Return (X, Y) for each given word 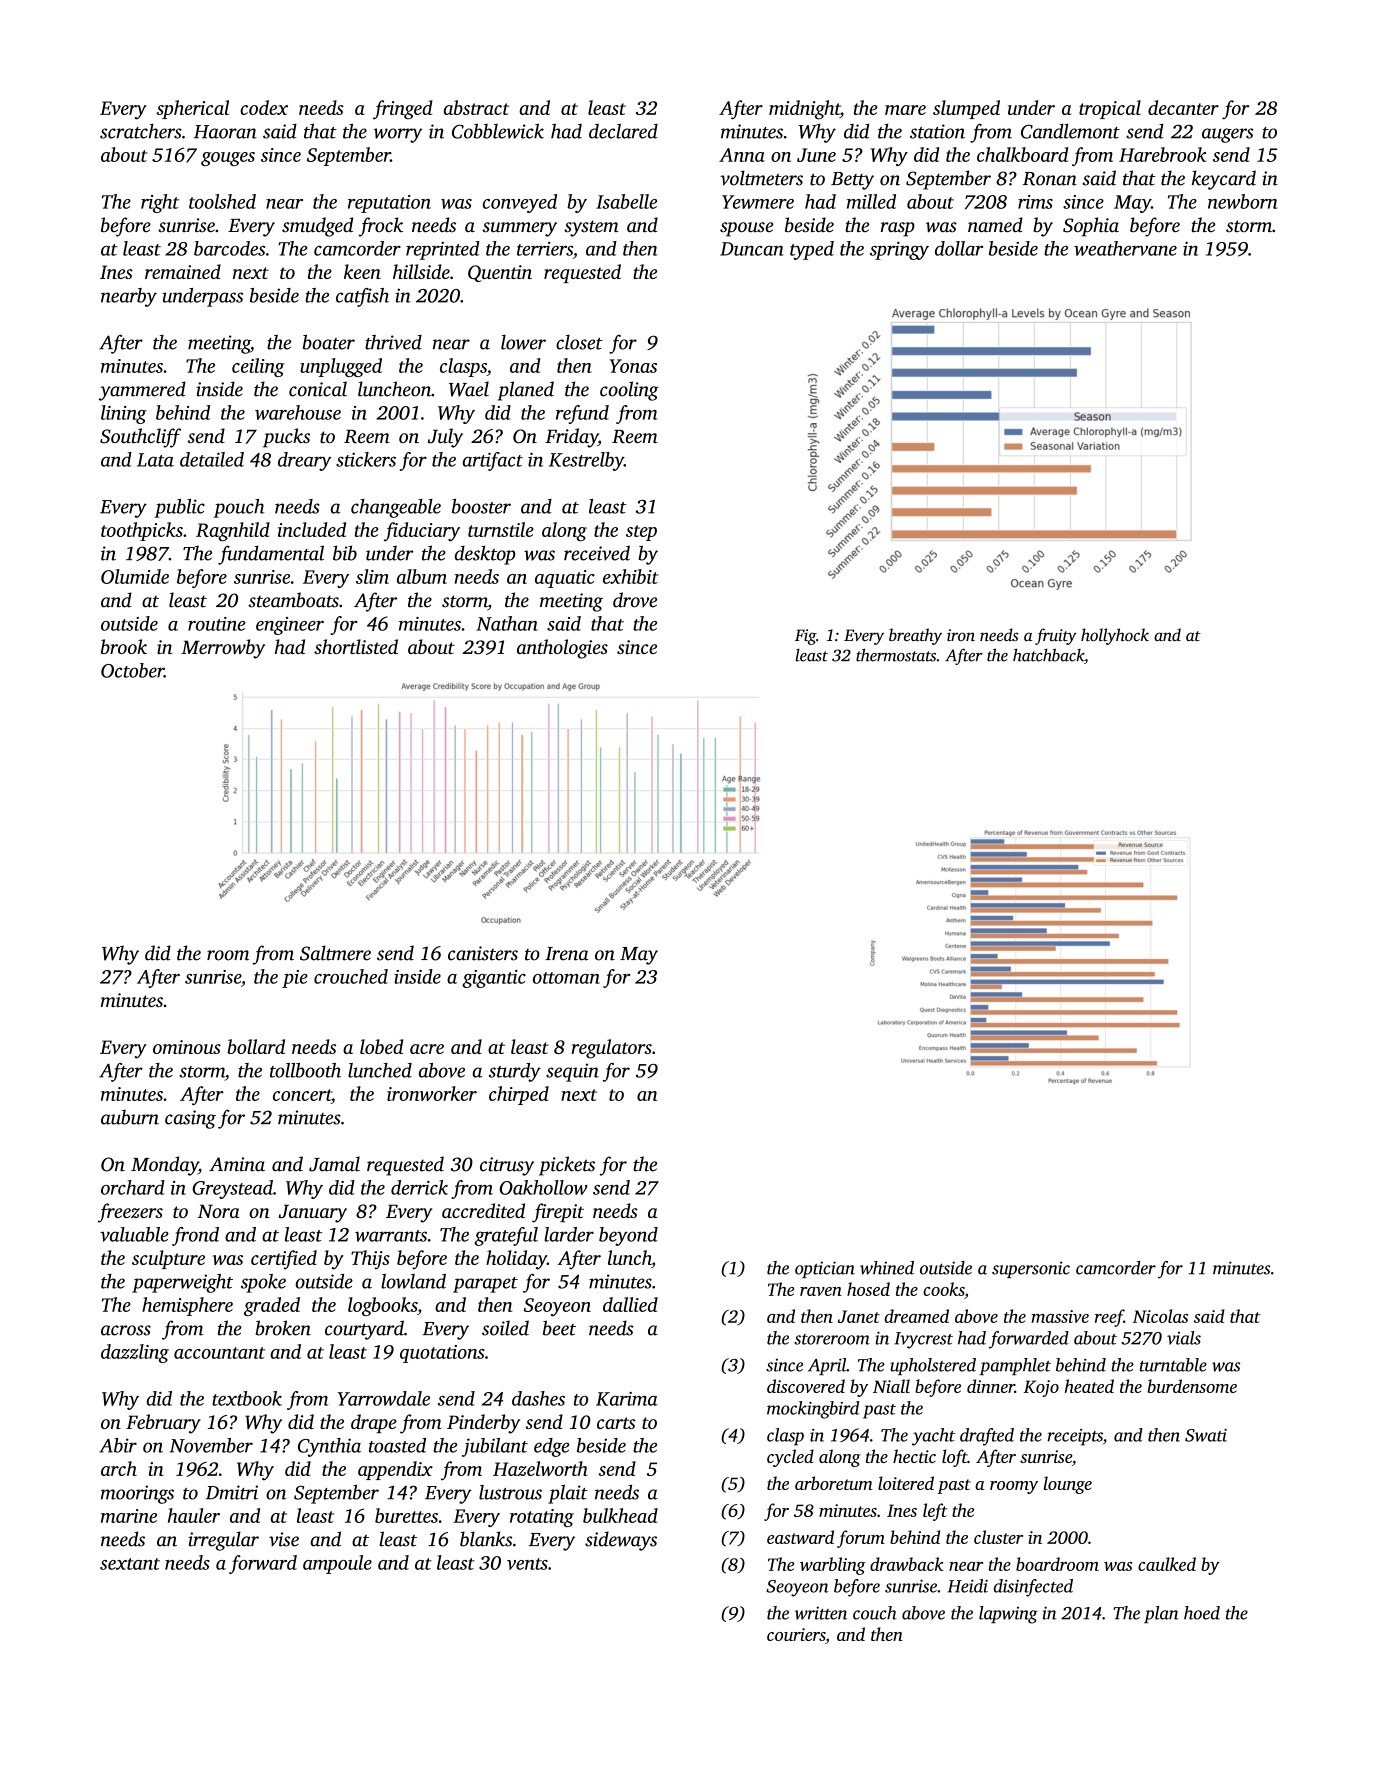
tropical (1110, 109)
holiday (516, 1260)
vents (527, 1564)
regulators (611, 1049)
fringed (403, 110)
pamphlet (1015, 1366)
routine (216, 624)
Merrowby (223, 649)
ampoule (337, 1564)
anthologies (562, 649)
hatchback (1048, 655)
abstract (476, 107)
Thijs (370, 1260)
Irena (567, 954)
